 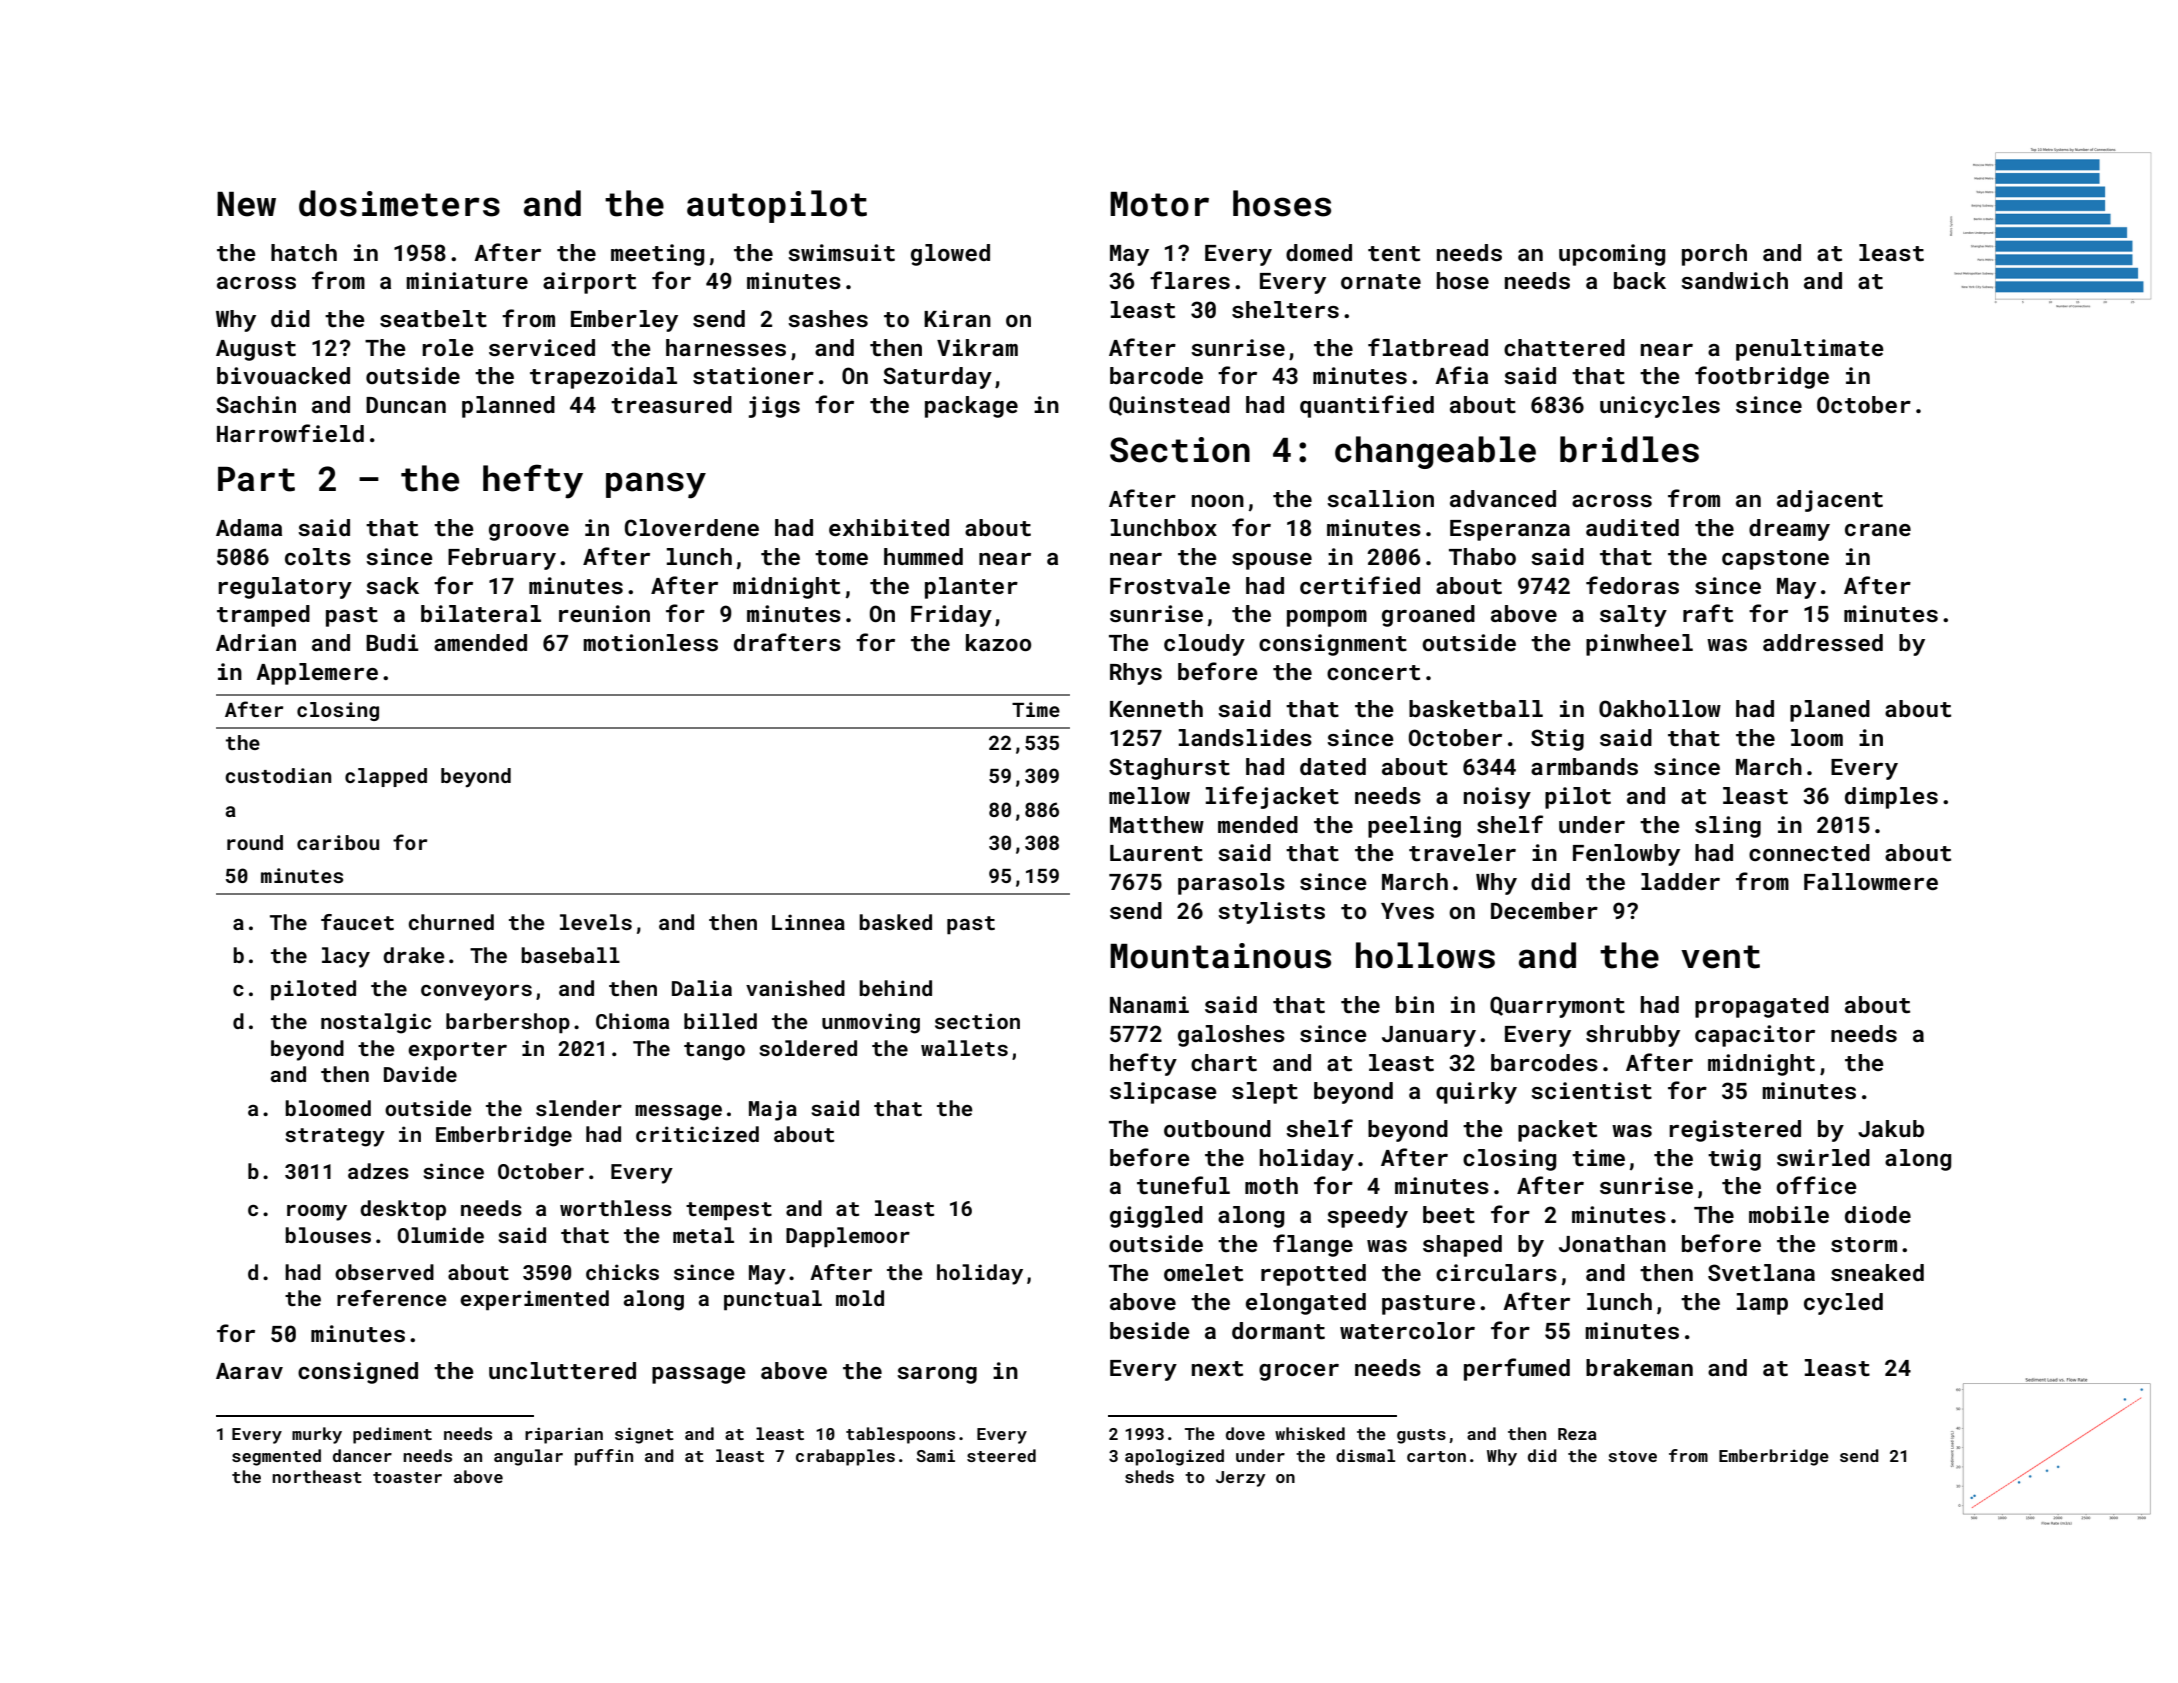 What do you see at coordinates (1830, 711) in the screenshot?
I see `planed` at bounding box center [1830, 711].
